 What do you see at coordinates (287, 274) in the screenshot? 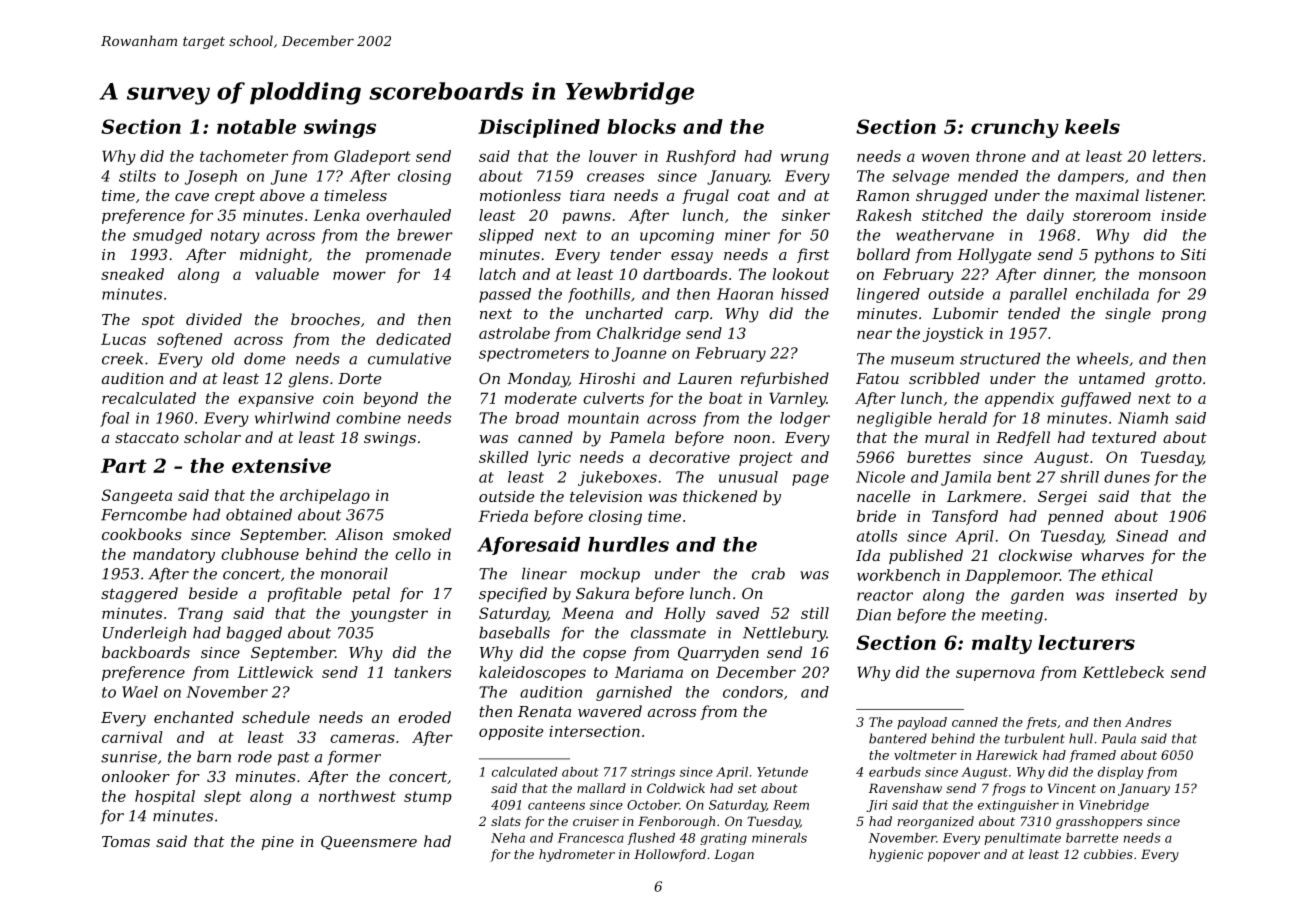
I see `valuable` at bounding box center [287, 274].
